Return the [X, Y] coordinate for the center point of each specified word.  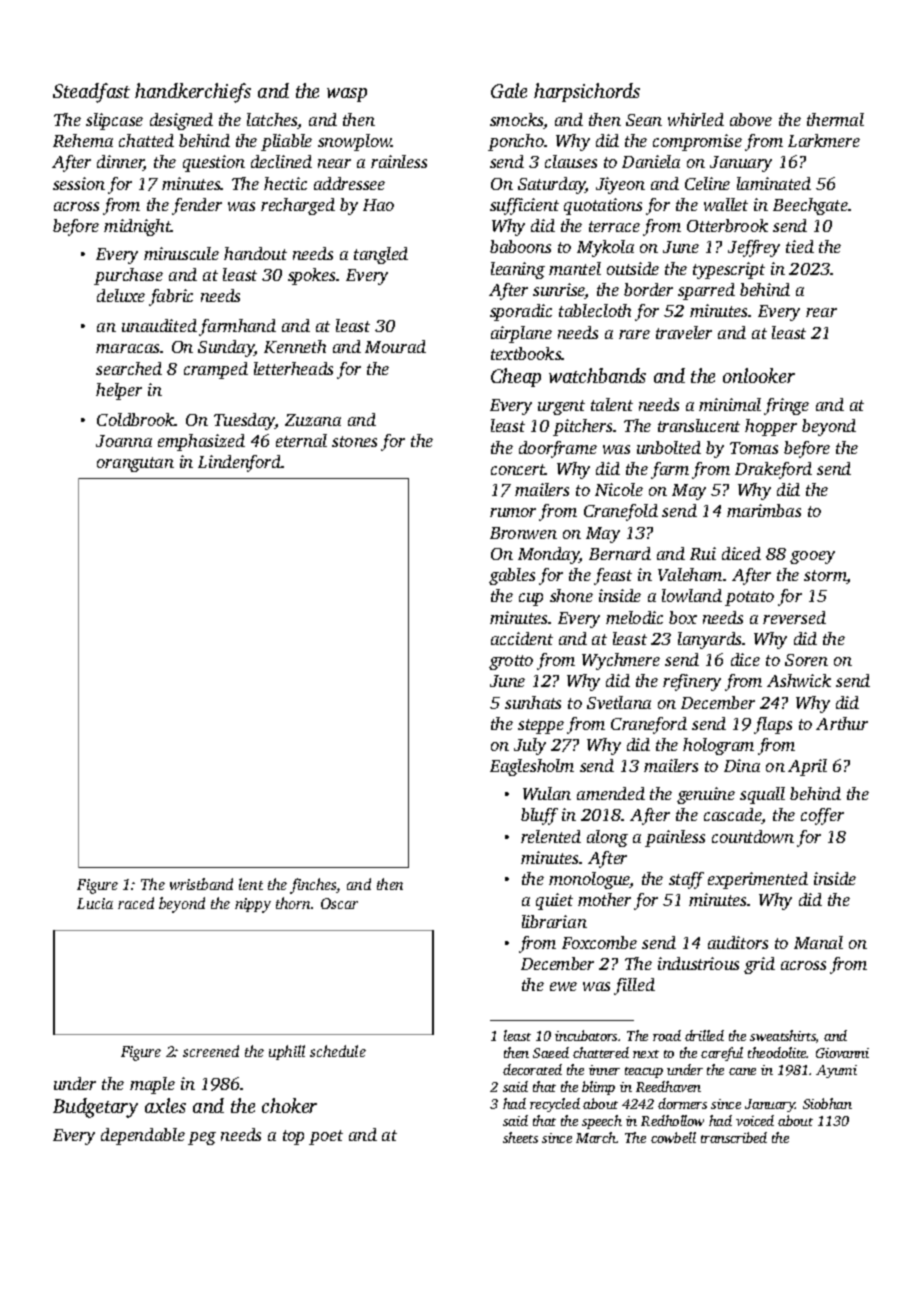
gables [512, 576]
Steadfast [91, 93]
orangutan [135, 464]
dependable [143, 1136]
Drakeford [773, 470]
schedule [338, 1051]
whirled [696, 119]
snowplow [355, 142]
